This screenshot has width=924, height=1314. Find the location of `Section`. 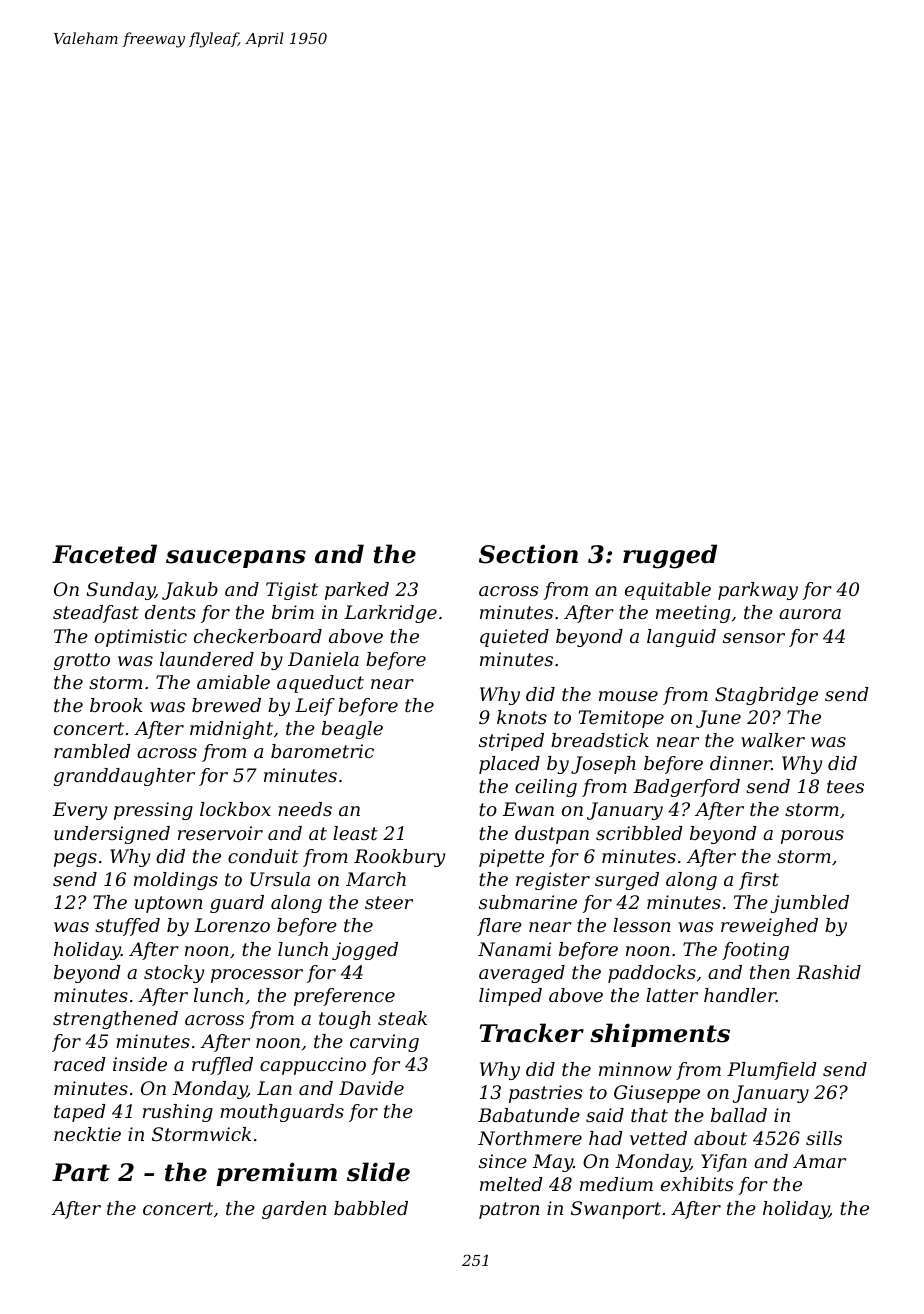

Section is located at coordinates (528, 554).
